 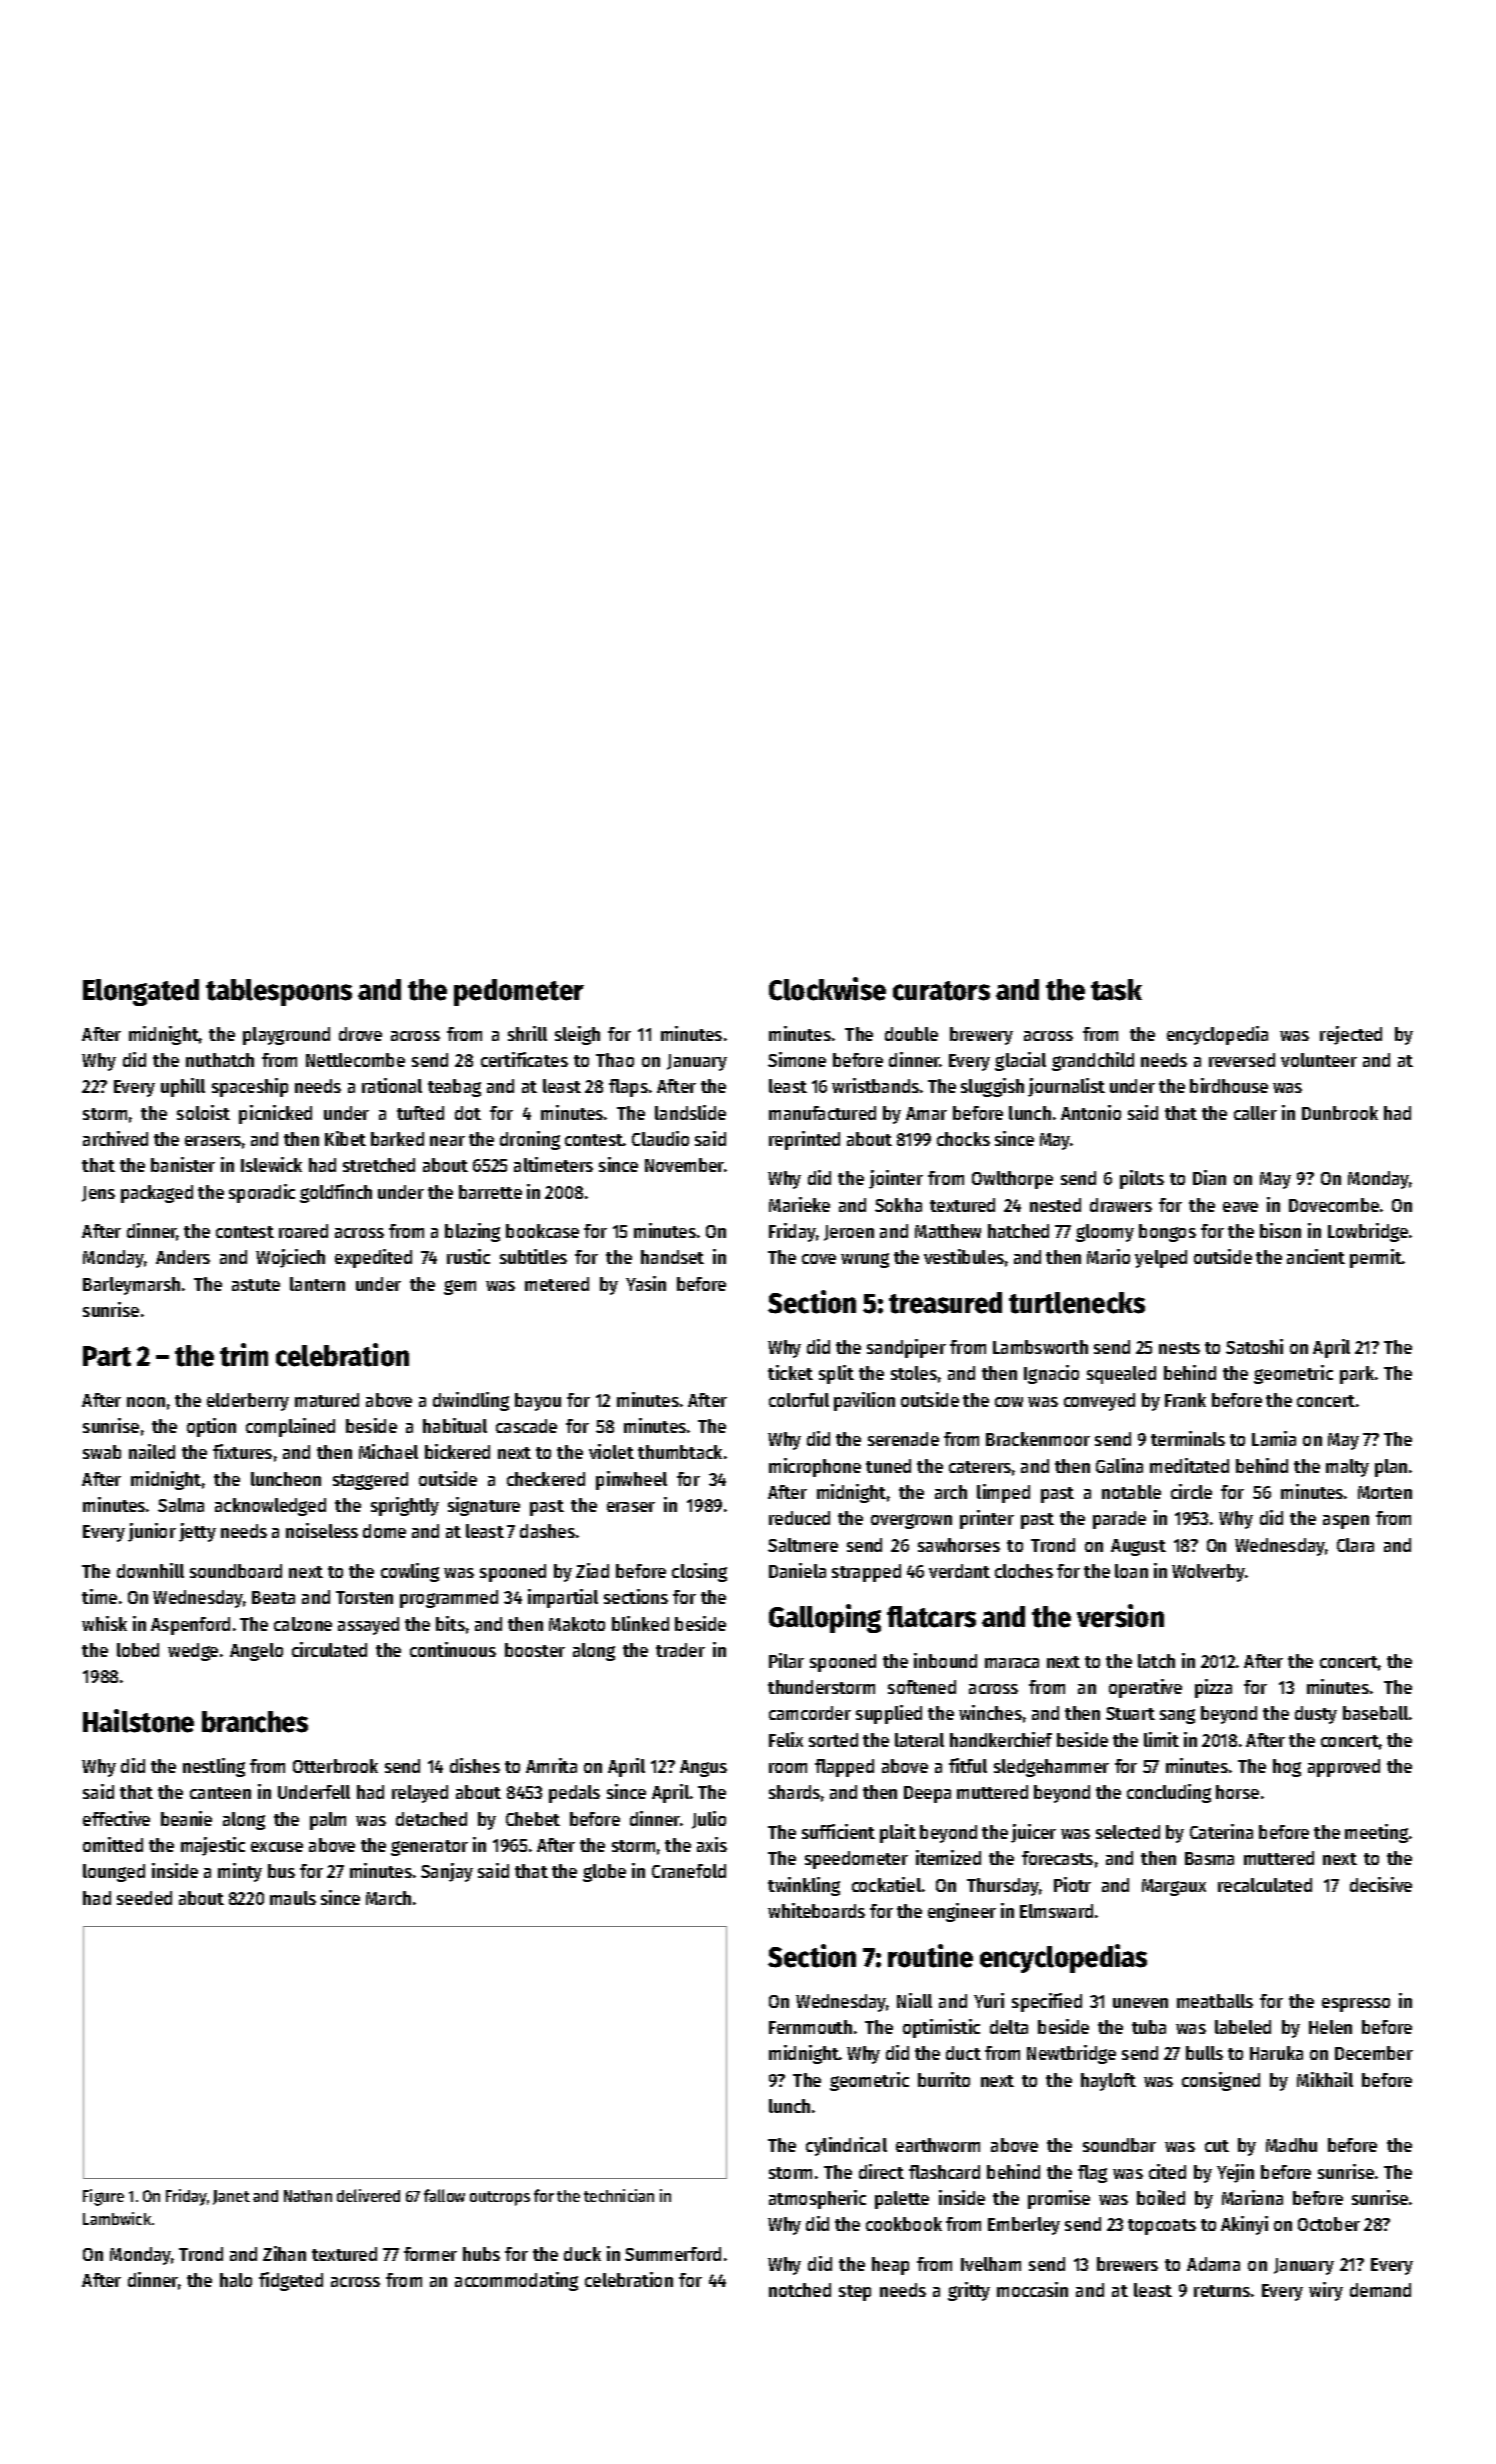 I want to click on camcorder, so click(x=810, y=1713).
